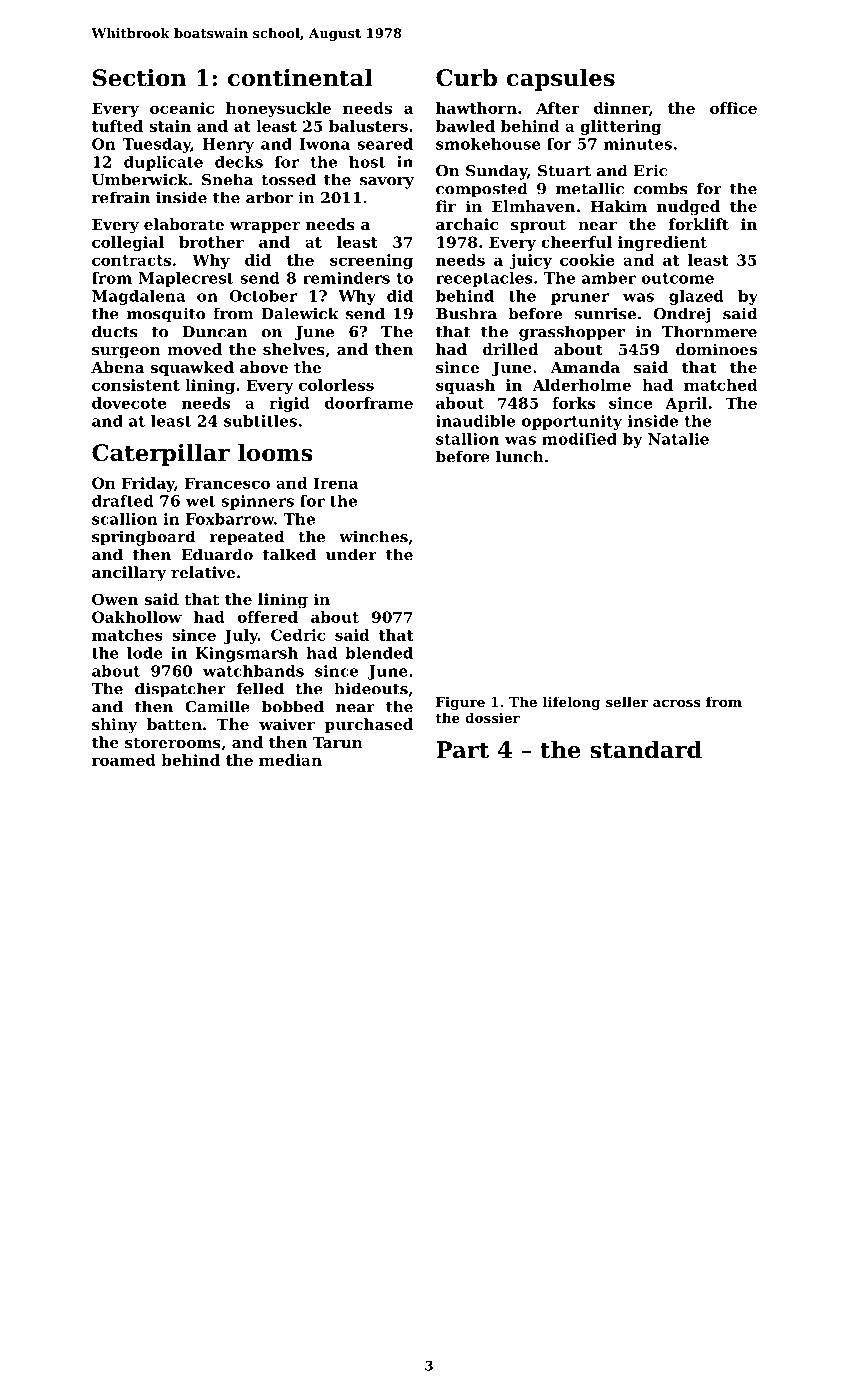  Describe the element at coordinates (265, 227) in the screenshot. I see `wrapper` at that location.
